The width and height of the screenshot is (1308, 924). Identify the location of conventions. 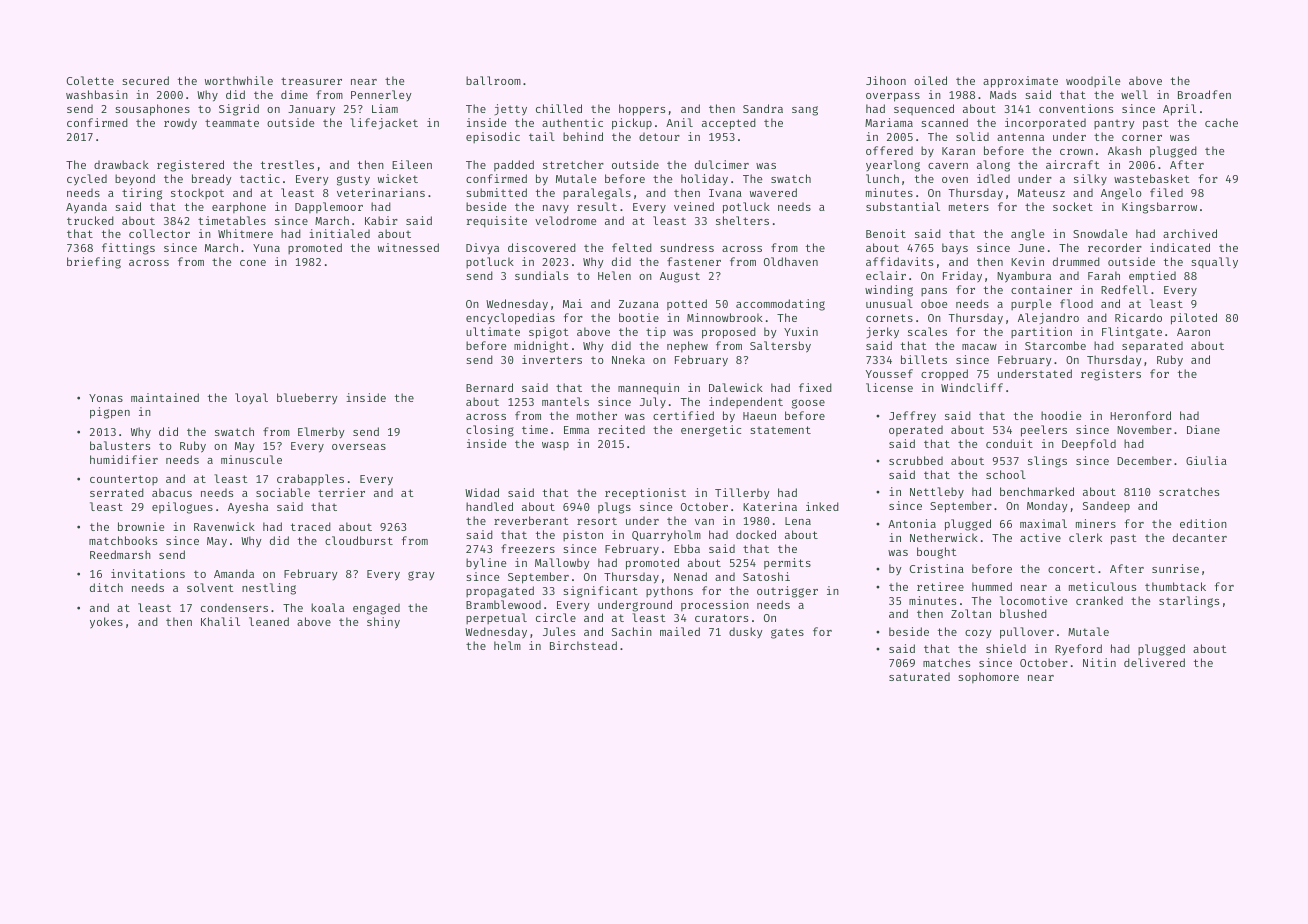
(1076, 108).
